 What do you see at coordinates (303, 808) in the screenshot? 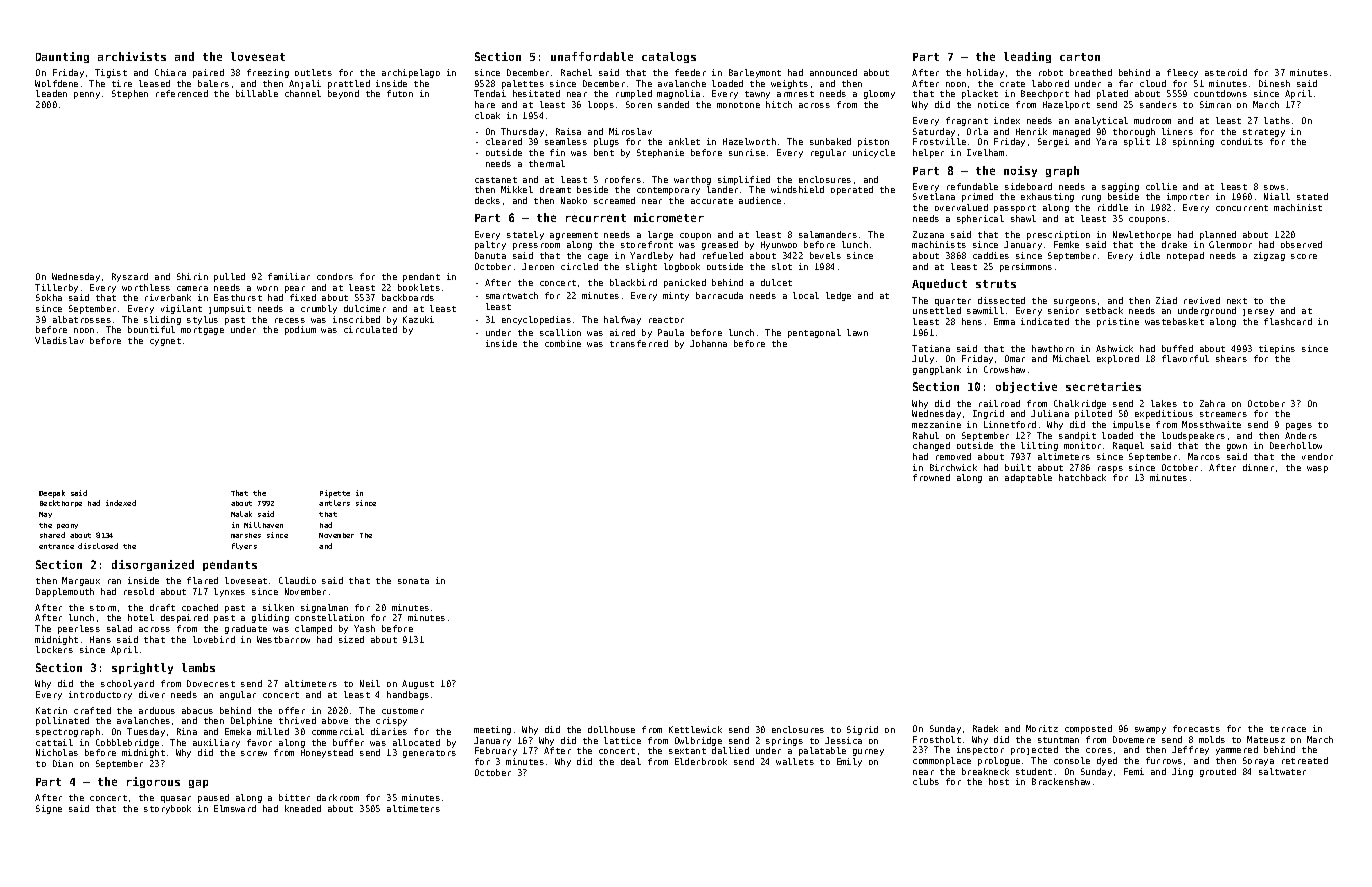
I see `kneaded` at bounding box center [303, 808].
